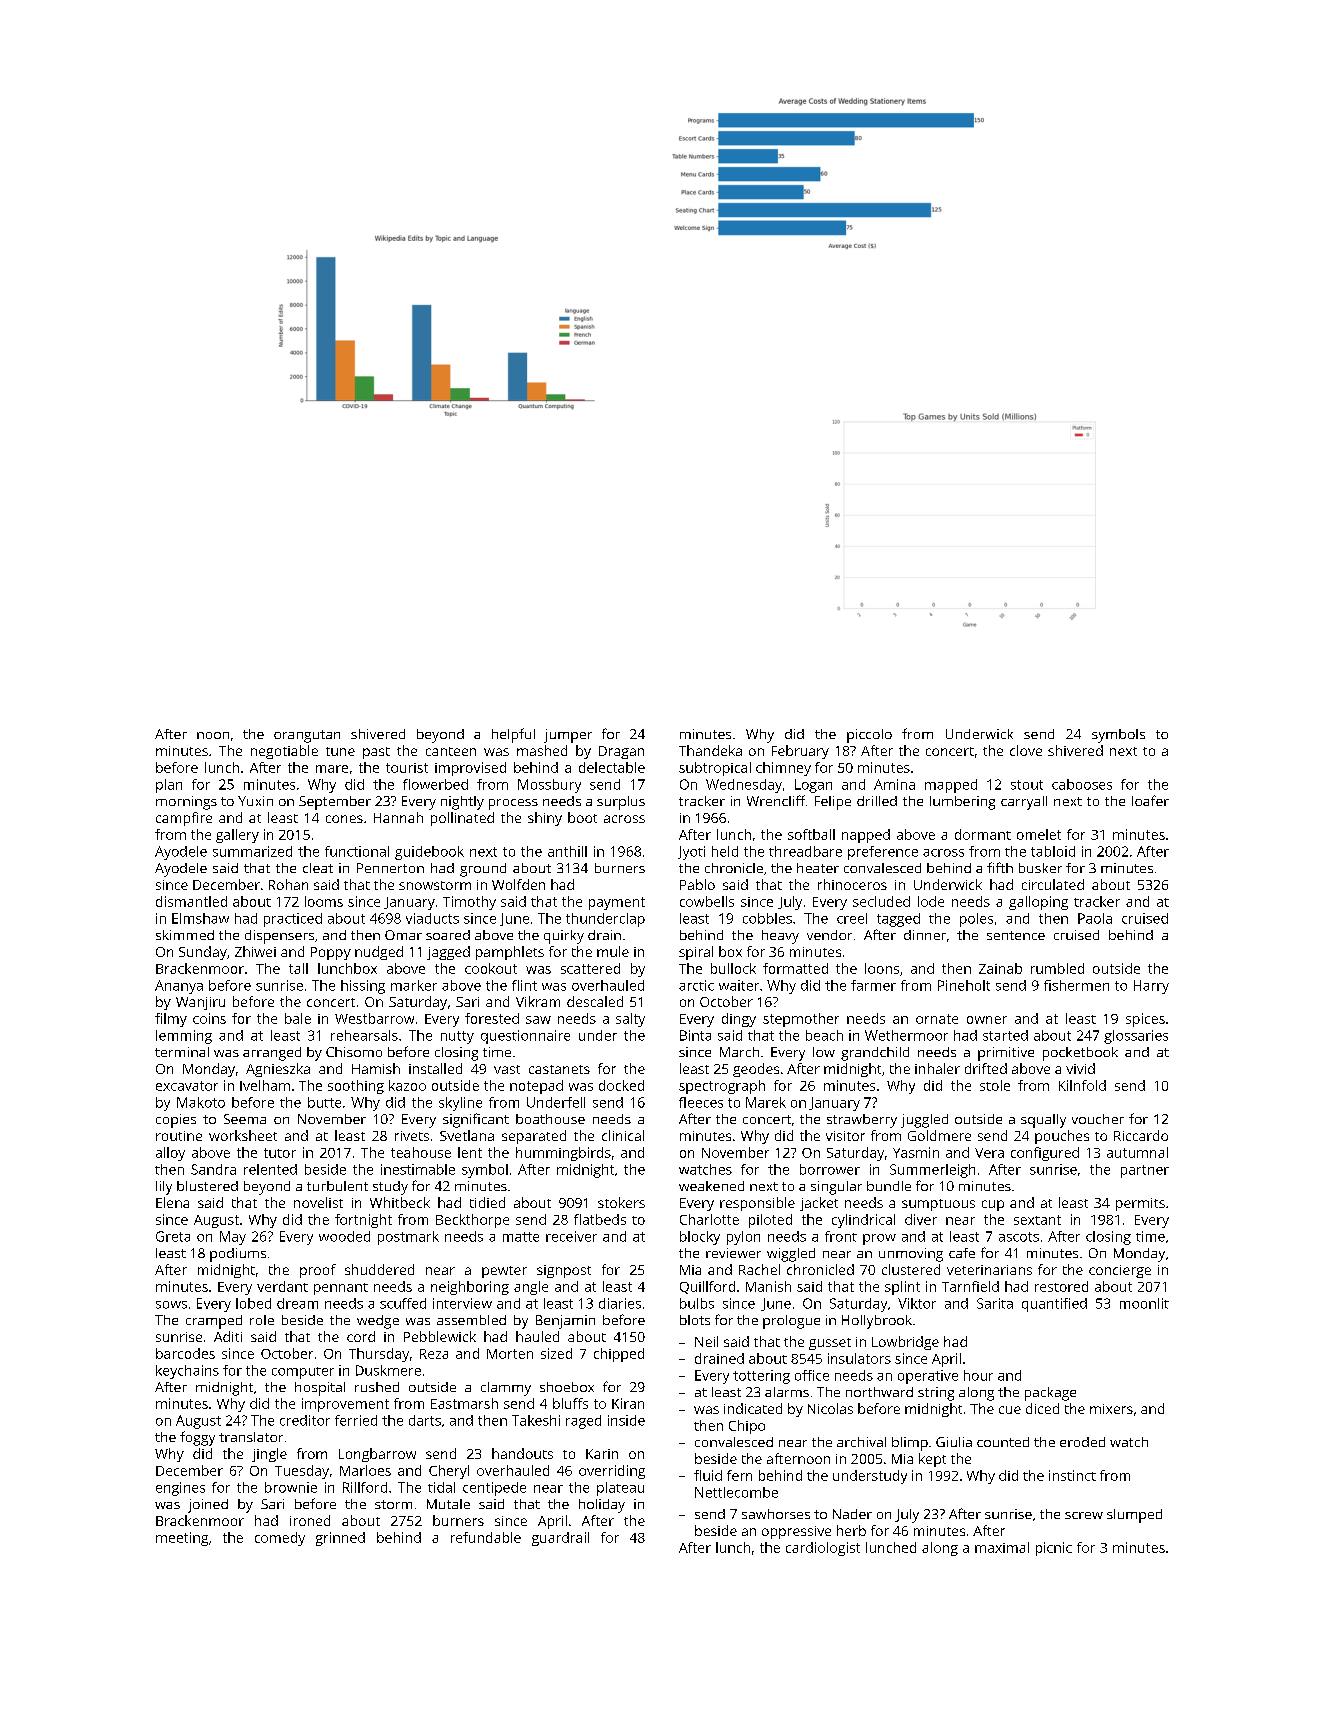  Describe the element at coordinates (1141, 1135) in the screenshot. I see `Riccardo` at that location.
